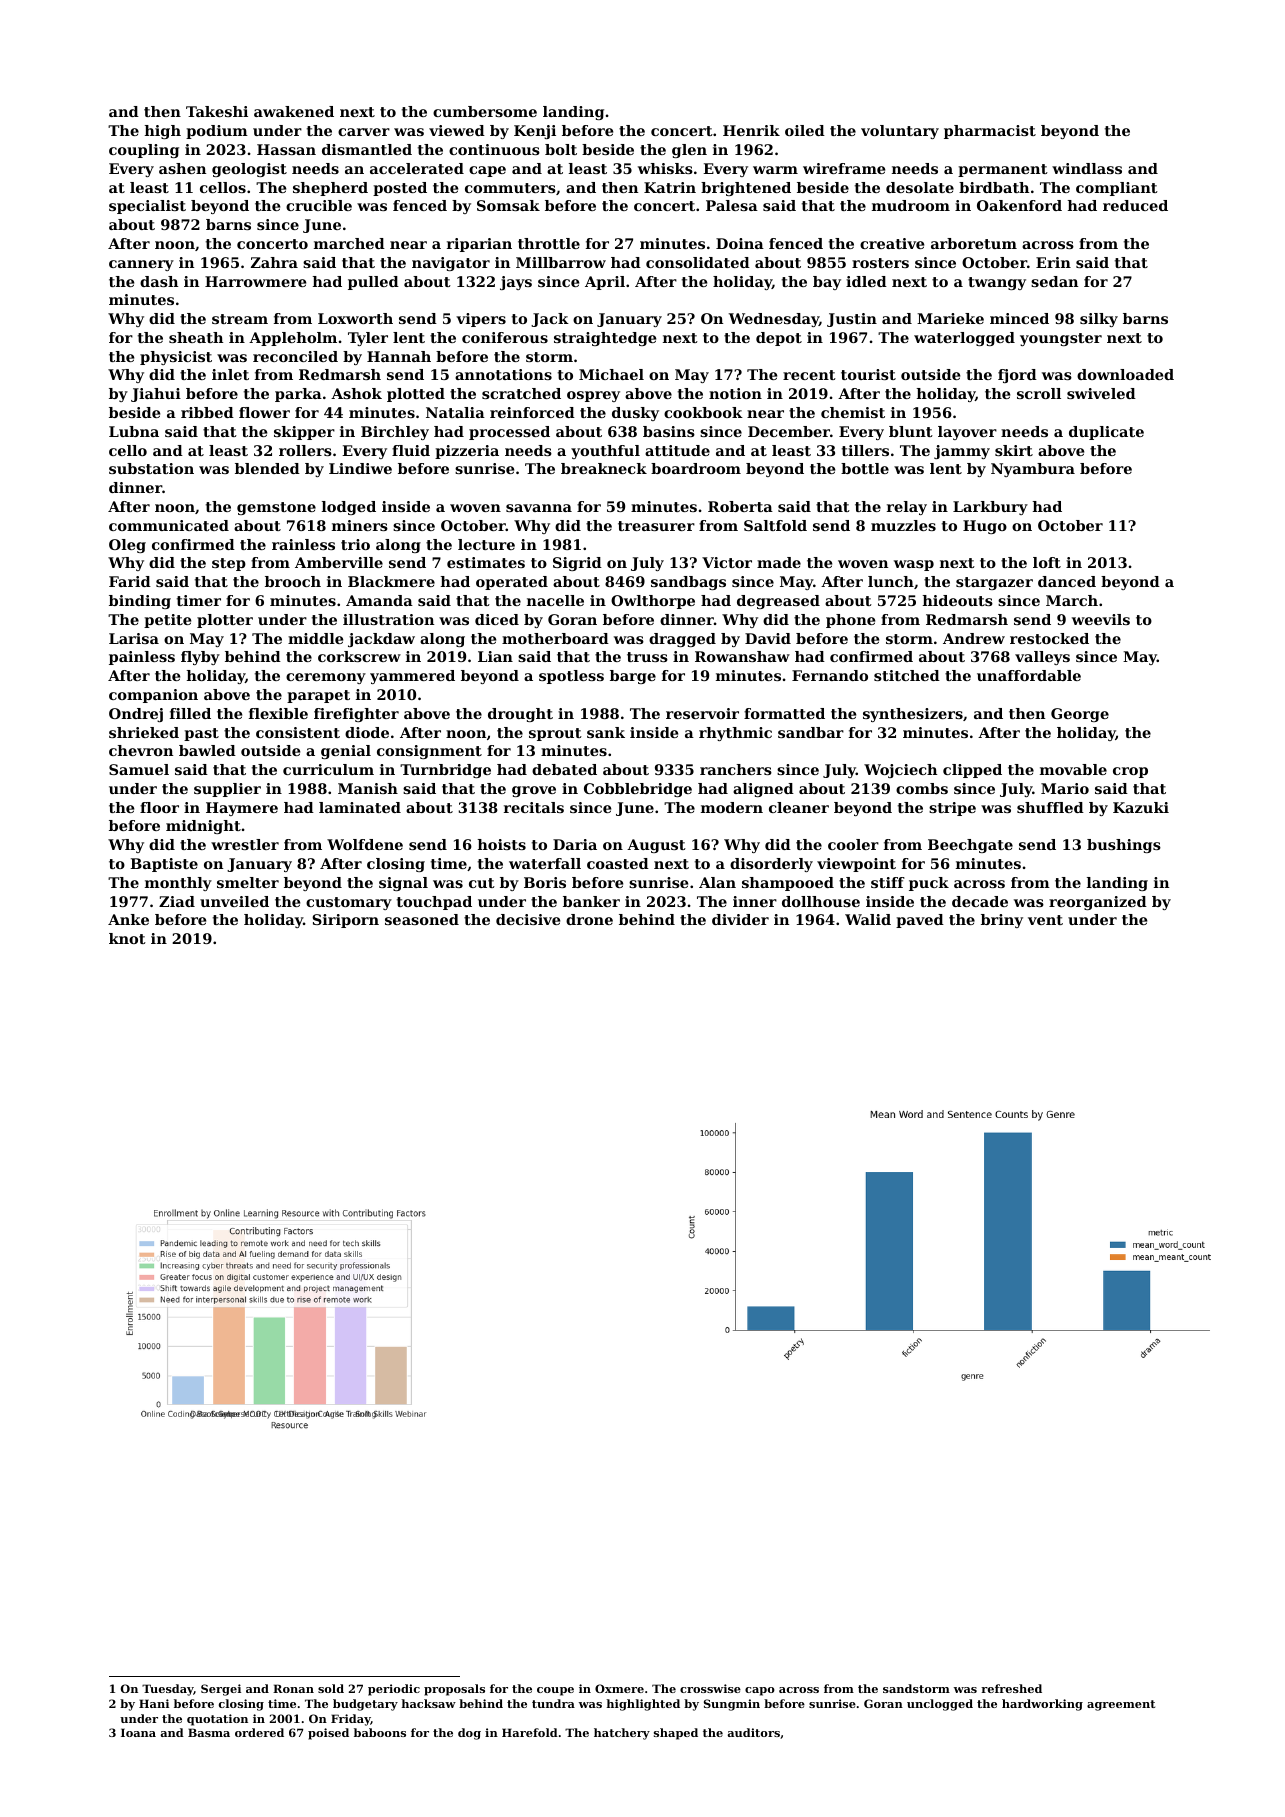 The height and width of the screenshot is (1817, 1285). What do you see at coordinates (868, 919) in the screenshot?
I see `Walid` at bounding box center [868, 919].
